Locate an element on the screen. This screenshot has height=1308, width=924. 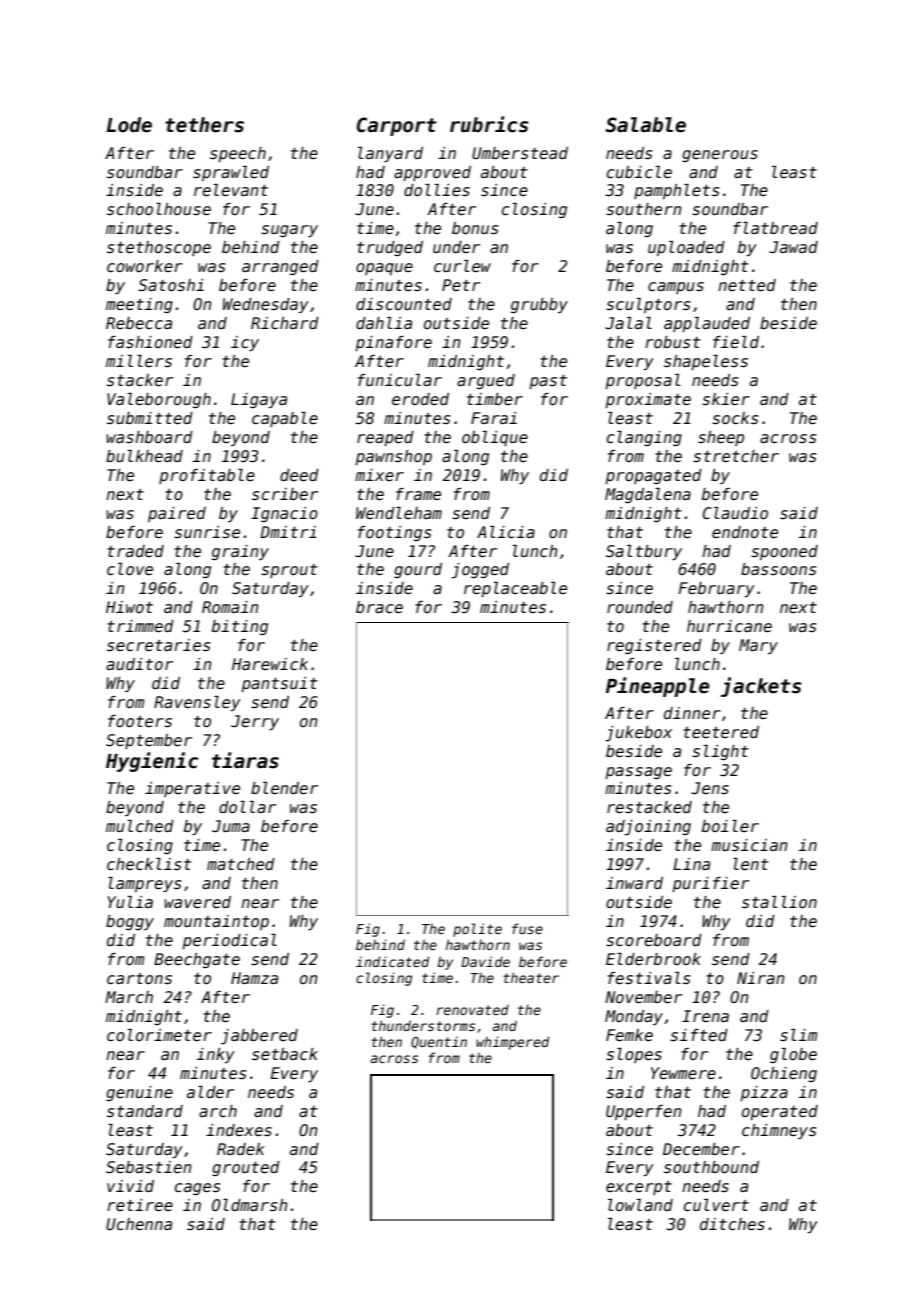
stretcher is located at coordinates (736, 456).
